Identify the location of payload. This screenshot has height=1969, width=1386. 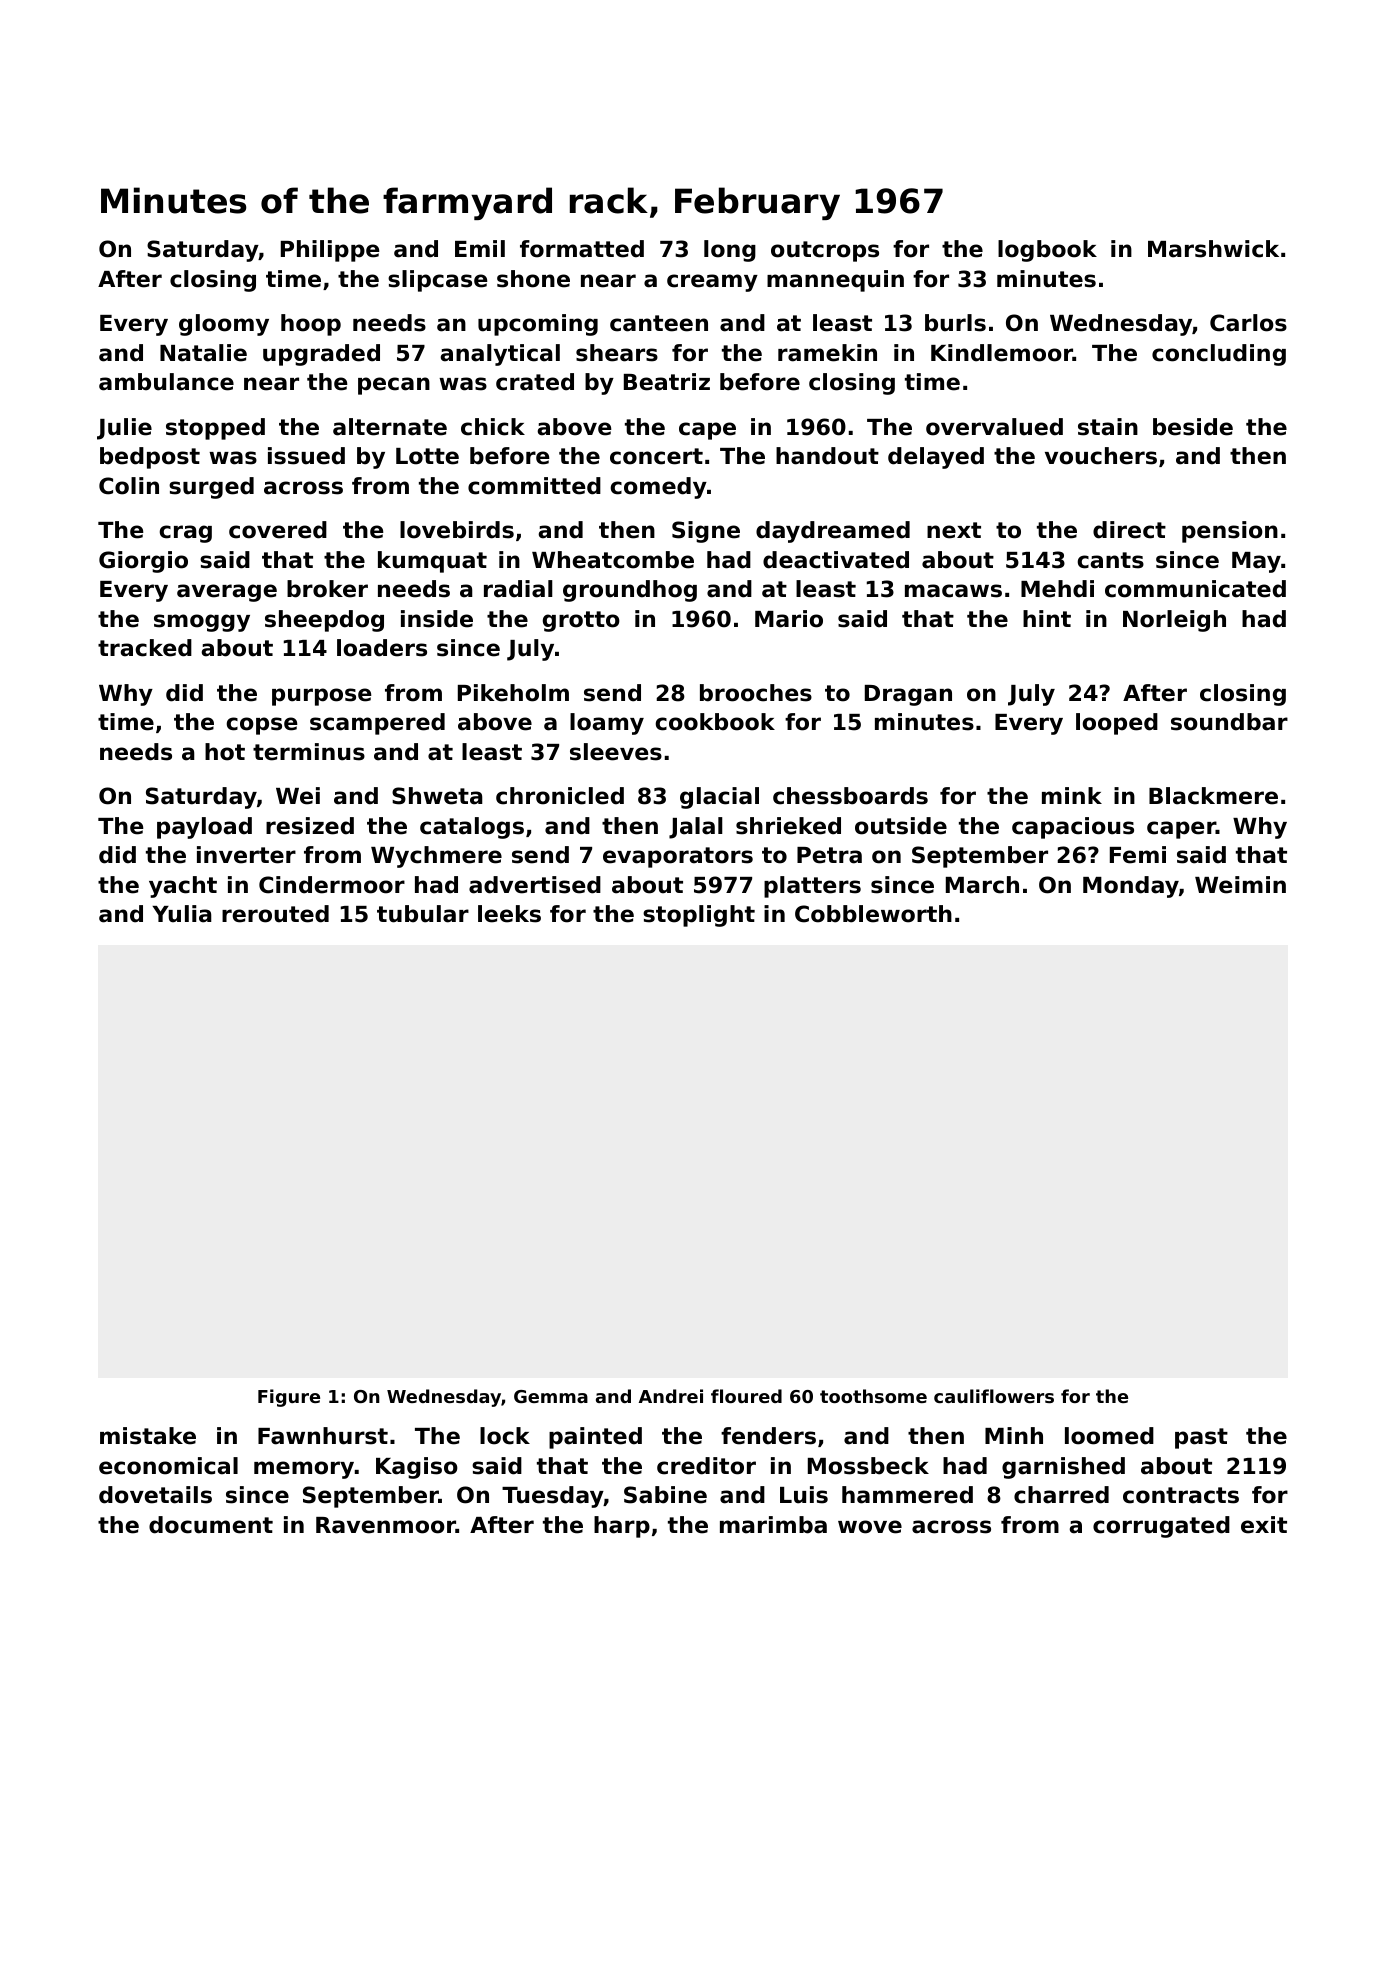
(204, 828).
